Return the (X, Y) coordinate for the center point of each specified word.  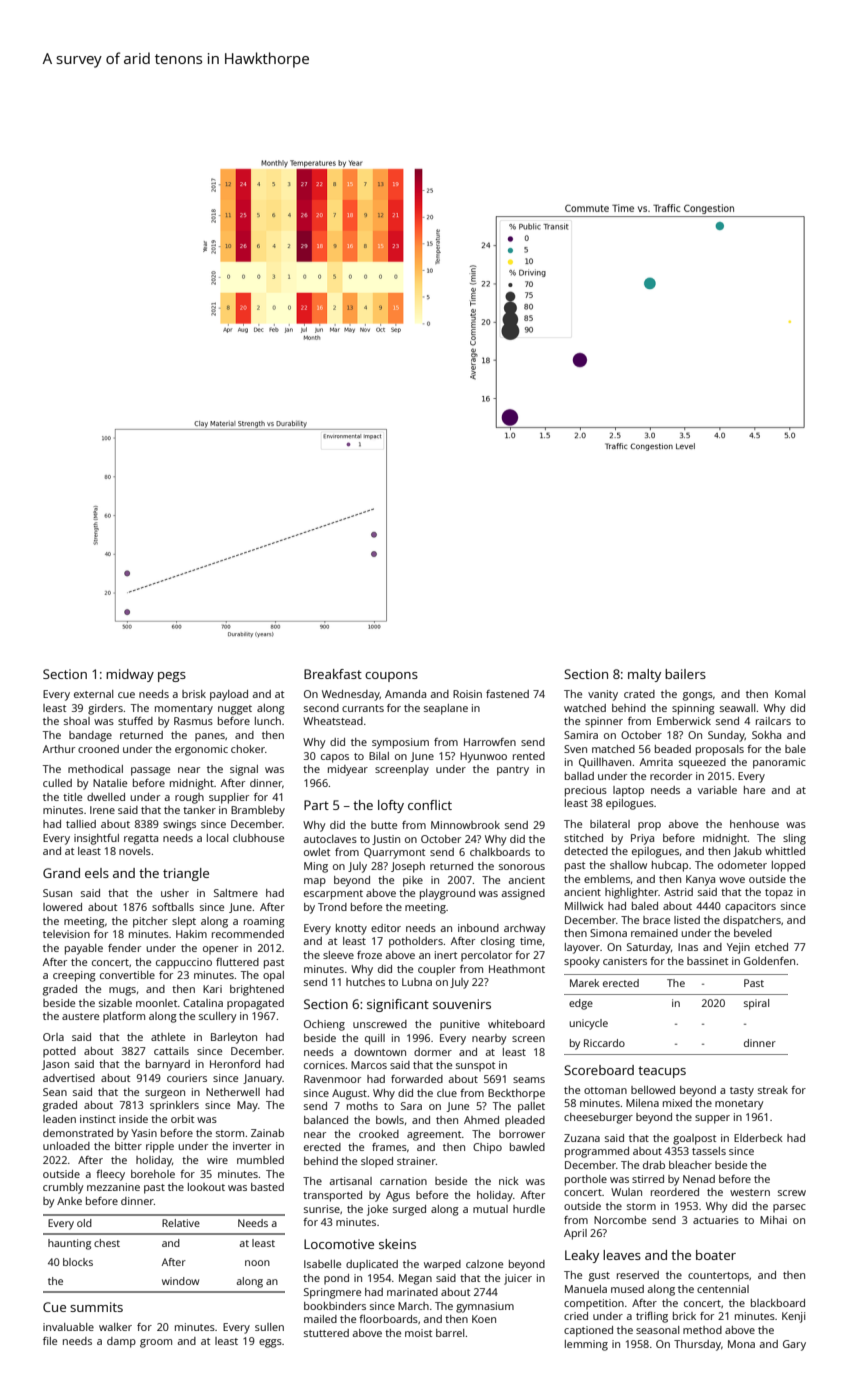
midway (130, 675)
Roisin (467, 694)
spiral (756, 1004)
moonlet (157, 1003)
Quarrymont (394, 853)
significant (398, 1005)
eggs (270, 1343)
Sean (55, 1092)
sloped (377, 1162)
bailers (685, 674)
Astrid (678, 892)
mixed (677, 1103)
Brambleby (258, 811)
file (50, 1341)
